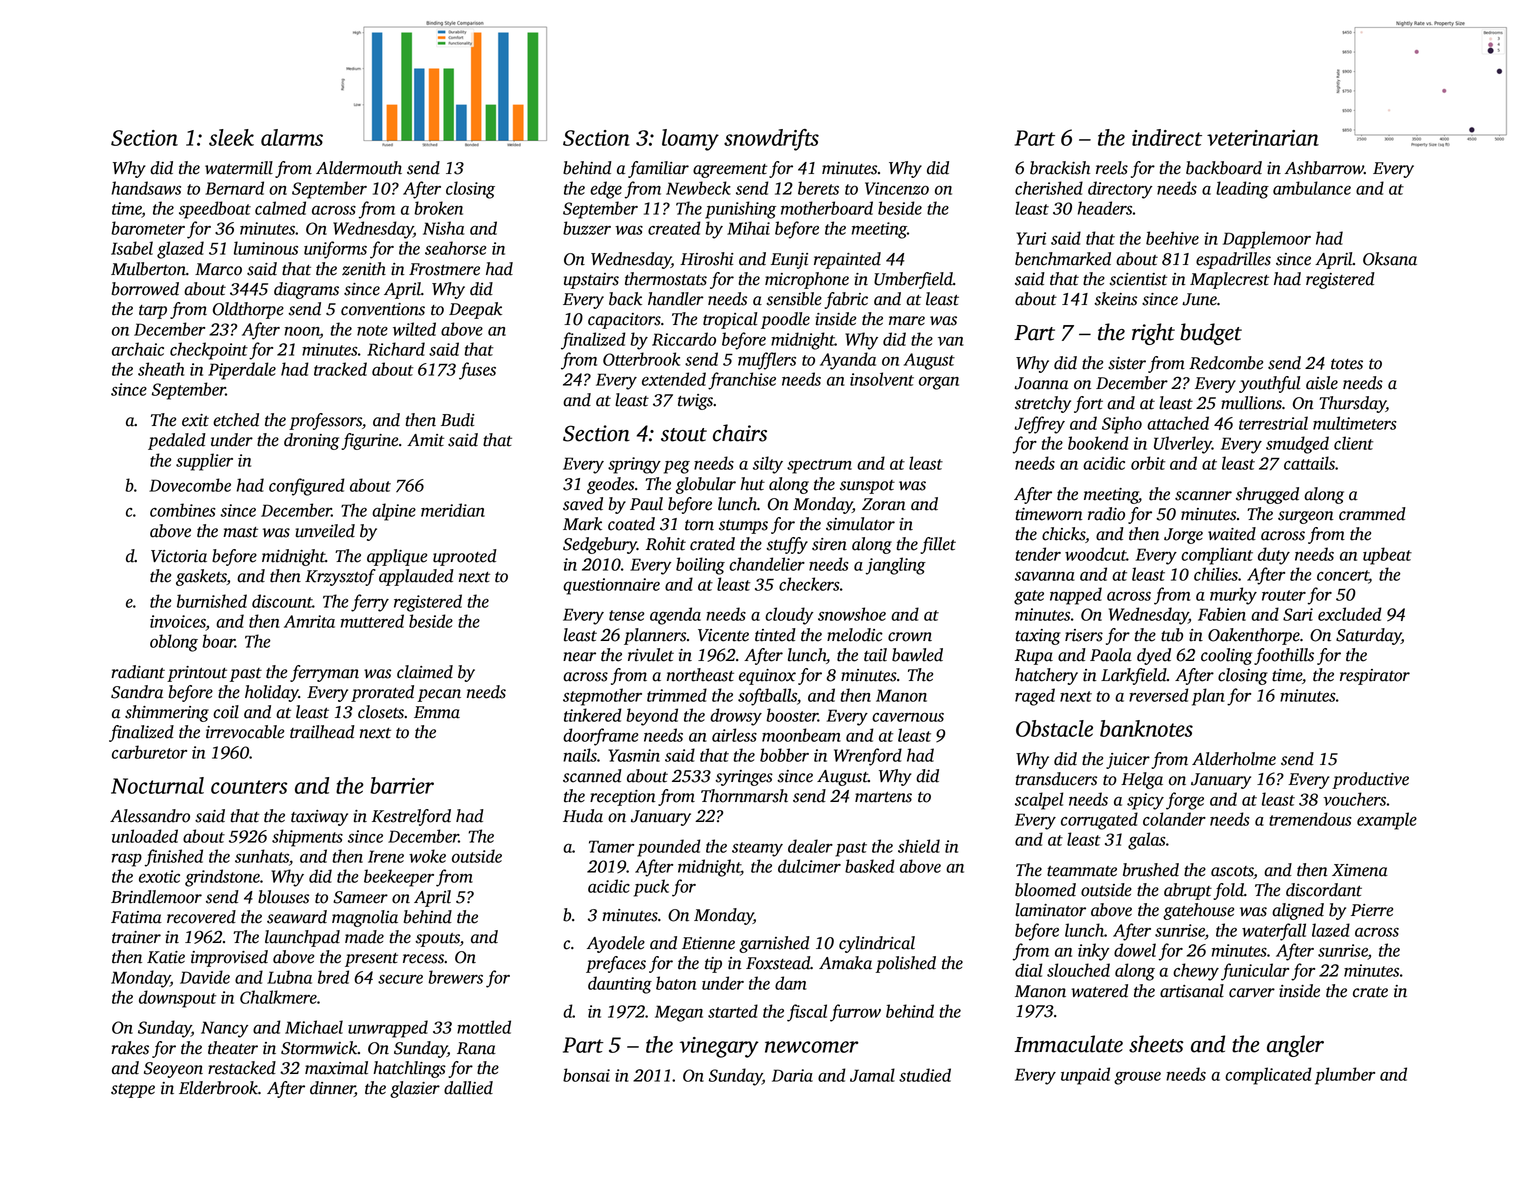 The height and width of the screenshot is (1181, 1529). What do you see at coordinates (218, 1088) in the screenshot?
I see `Elderbrook` at bounding box center [218, 1088].
